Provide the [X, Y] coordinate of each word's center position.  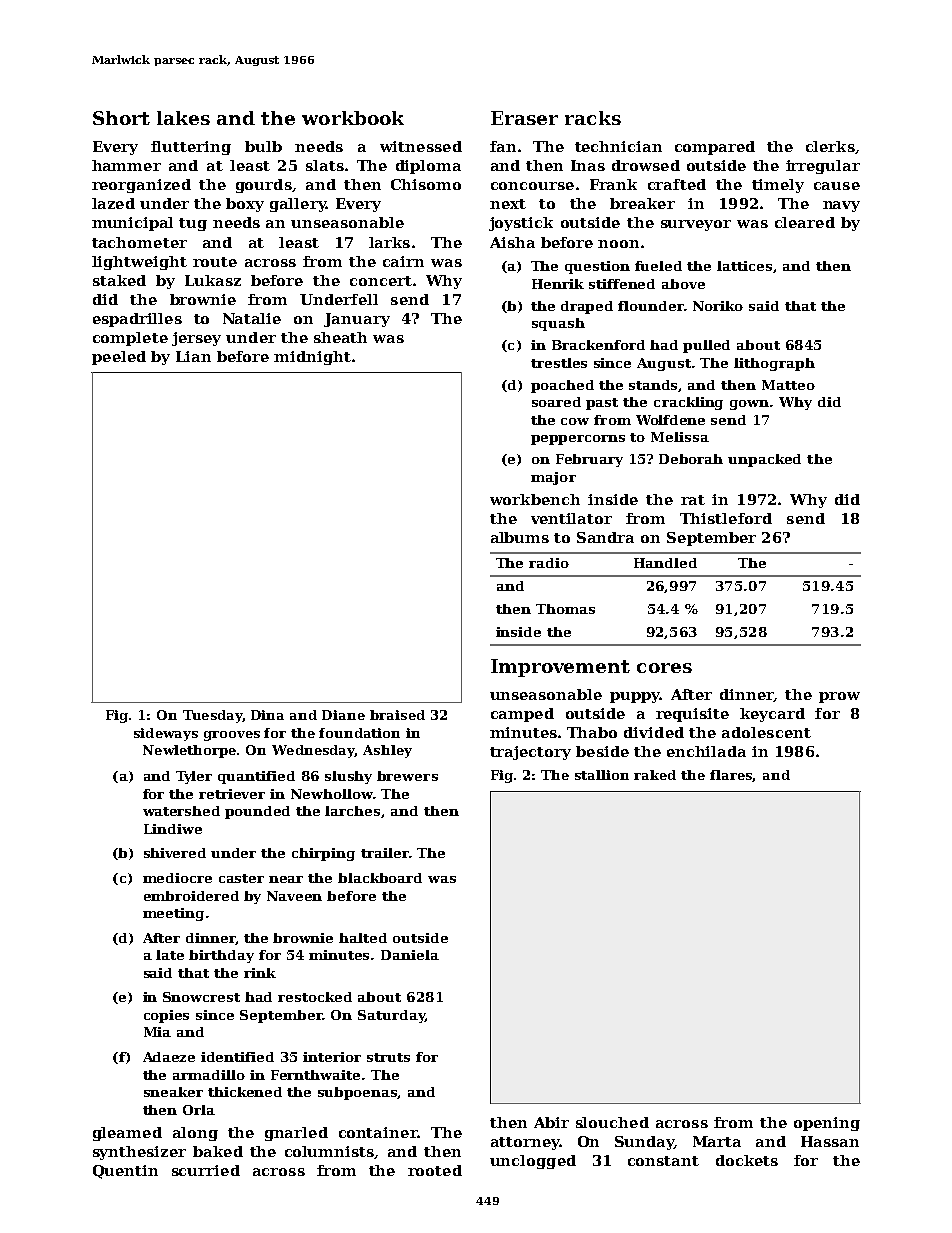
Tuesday [212, 716]
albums [520, 537]
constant [663, 1161]
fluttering [191, 148]
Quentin [125, 1172]
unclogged [533, 1162]
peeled [119, 358]
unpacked [764, 460]
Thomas [565, 609]
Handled [665, 563]
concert [381, 281]
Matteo [788, 385]
